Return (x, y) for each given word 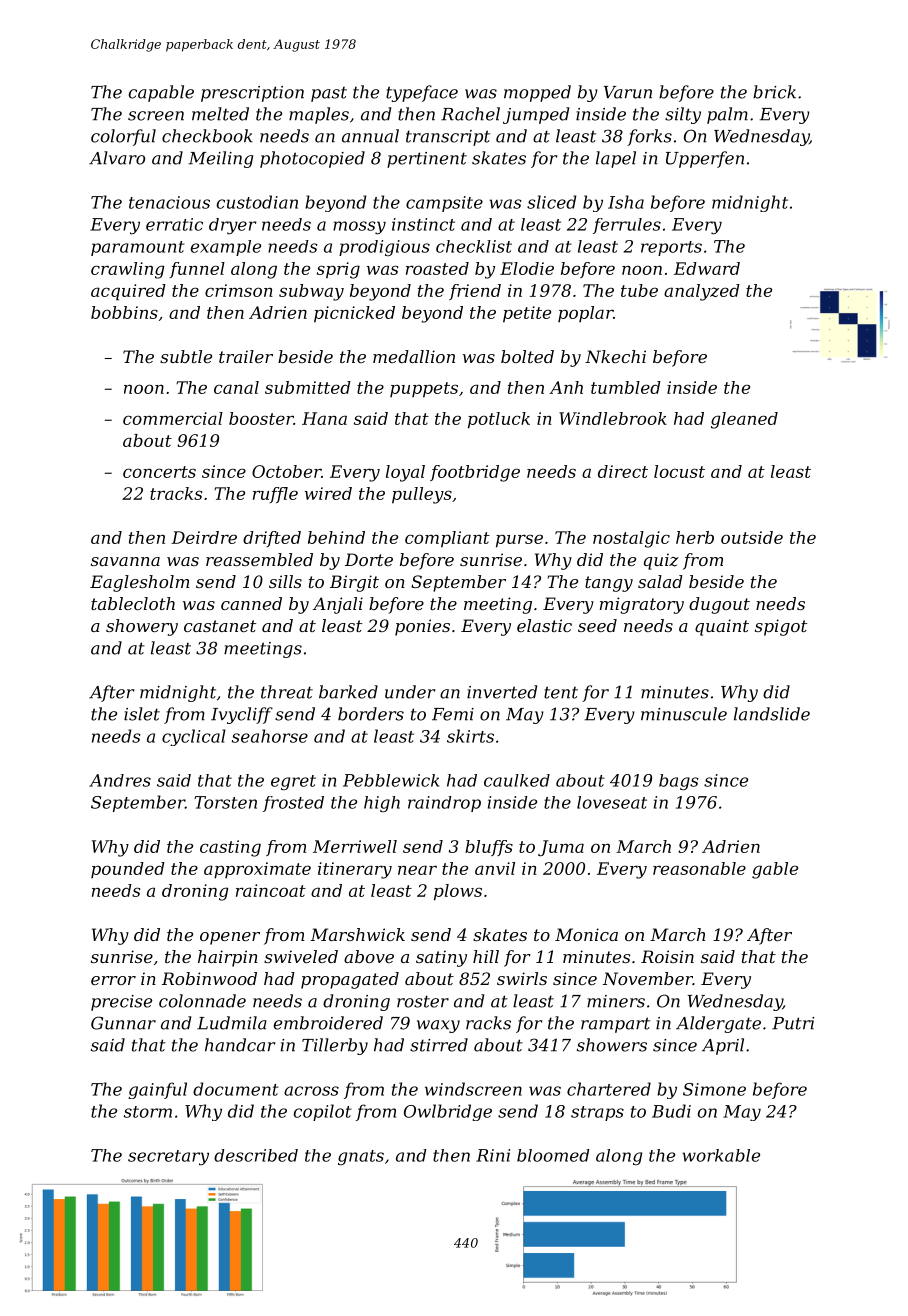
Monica (586, 934)
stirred (439, 1045)
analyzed (702, 292)
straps (597, 1113)
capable (161, 93)
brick (774, 92)
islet (142, 714)
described (256, 1155)
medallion (414, 356)
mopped (537, 93)
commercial (173, 418)
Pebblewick (391, 780)
